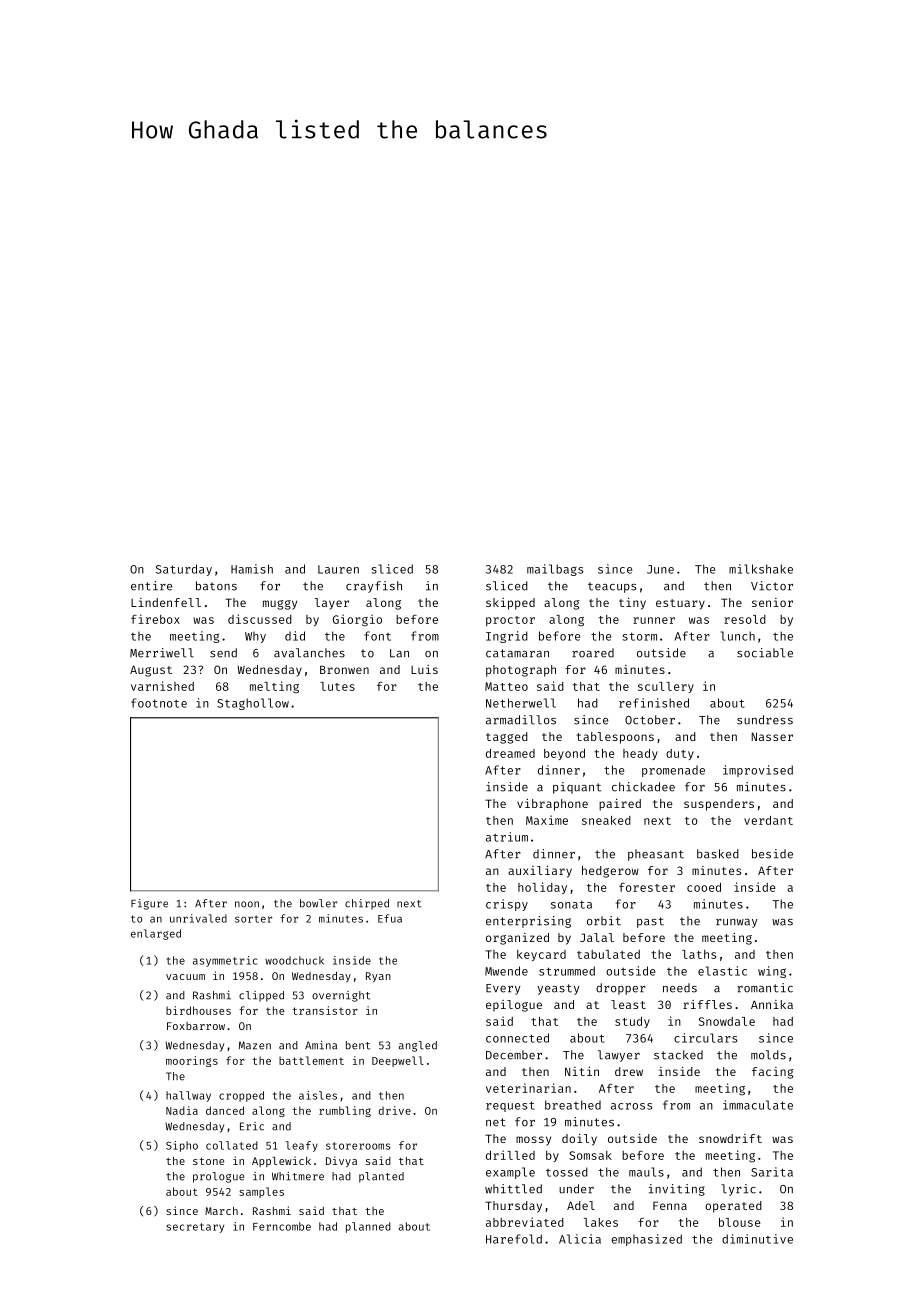  Describe the element at coordinates (182, 1110) in the screenshot. I see `Nadia` at that location.
